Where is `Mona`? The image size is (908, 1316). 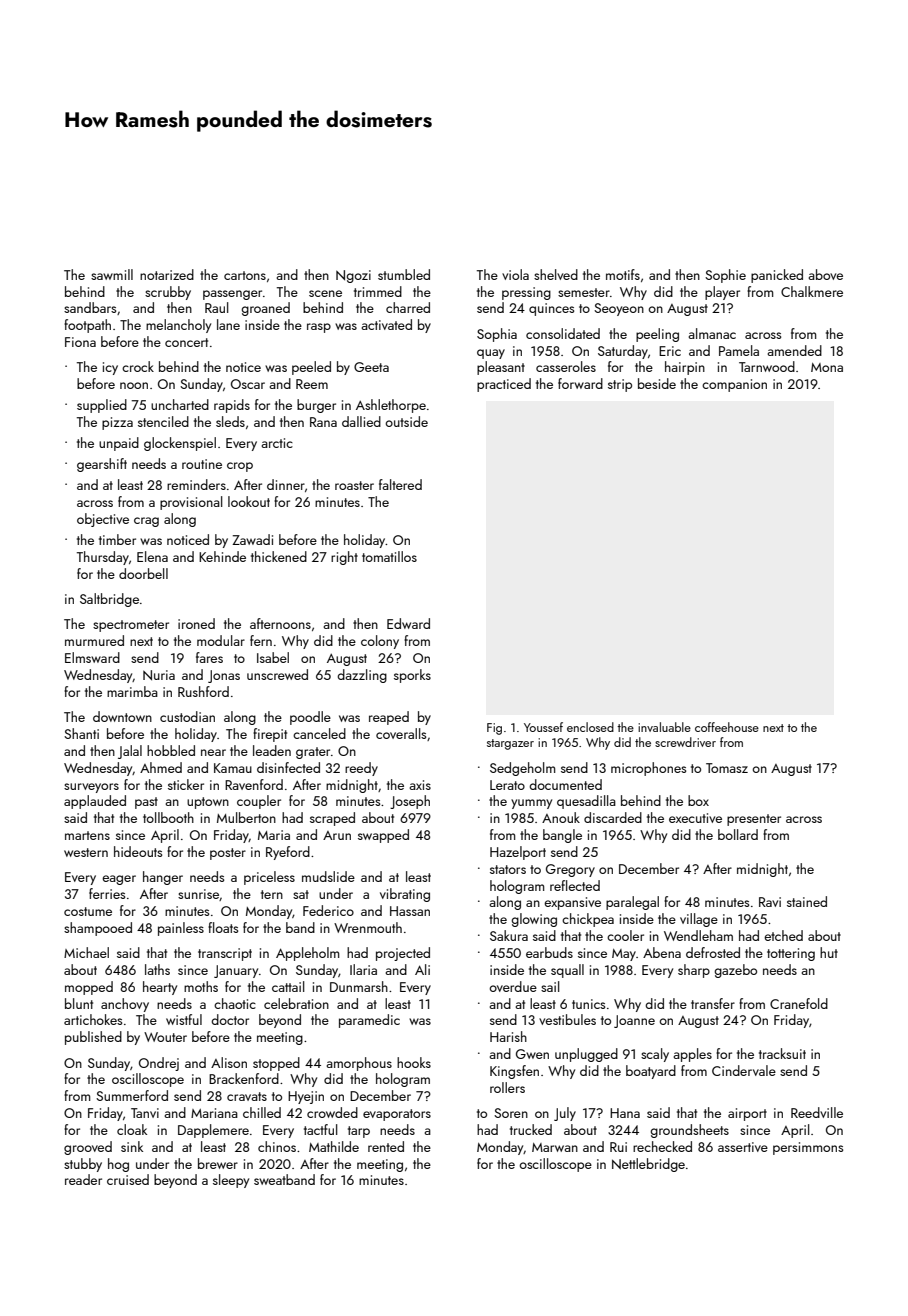 Mona is located at coordinates (827, 367).
